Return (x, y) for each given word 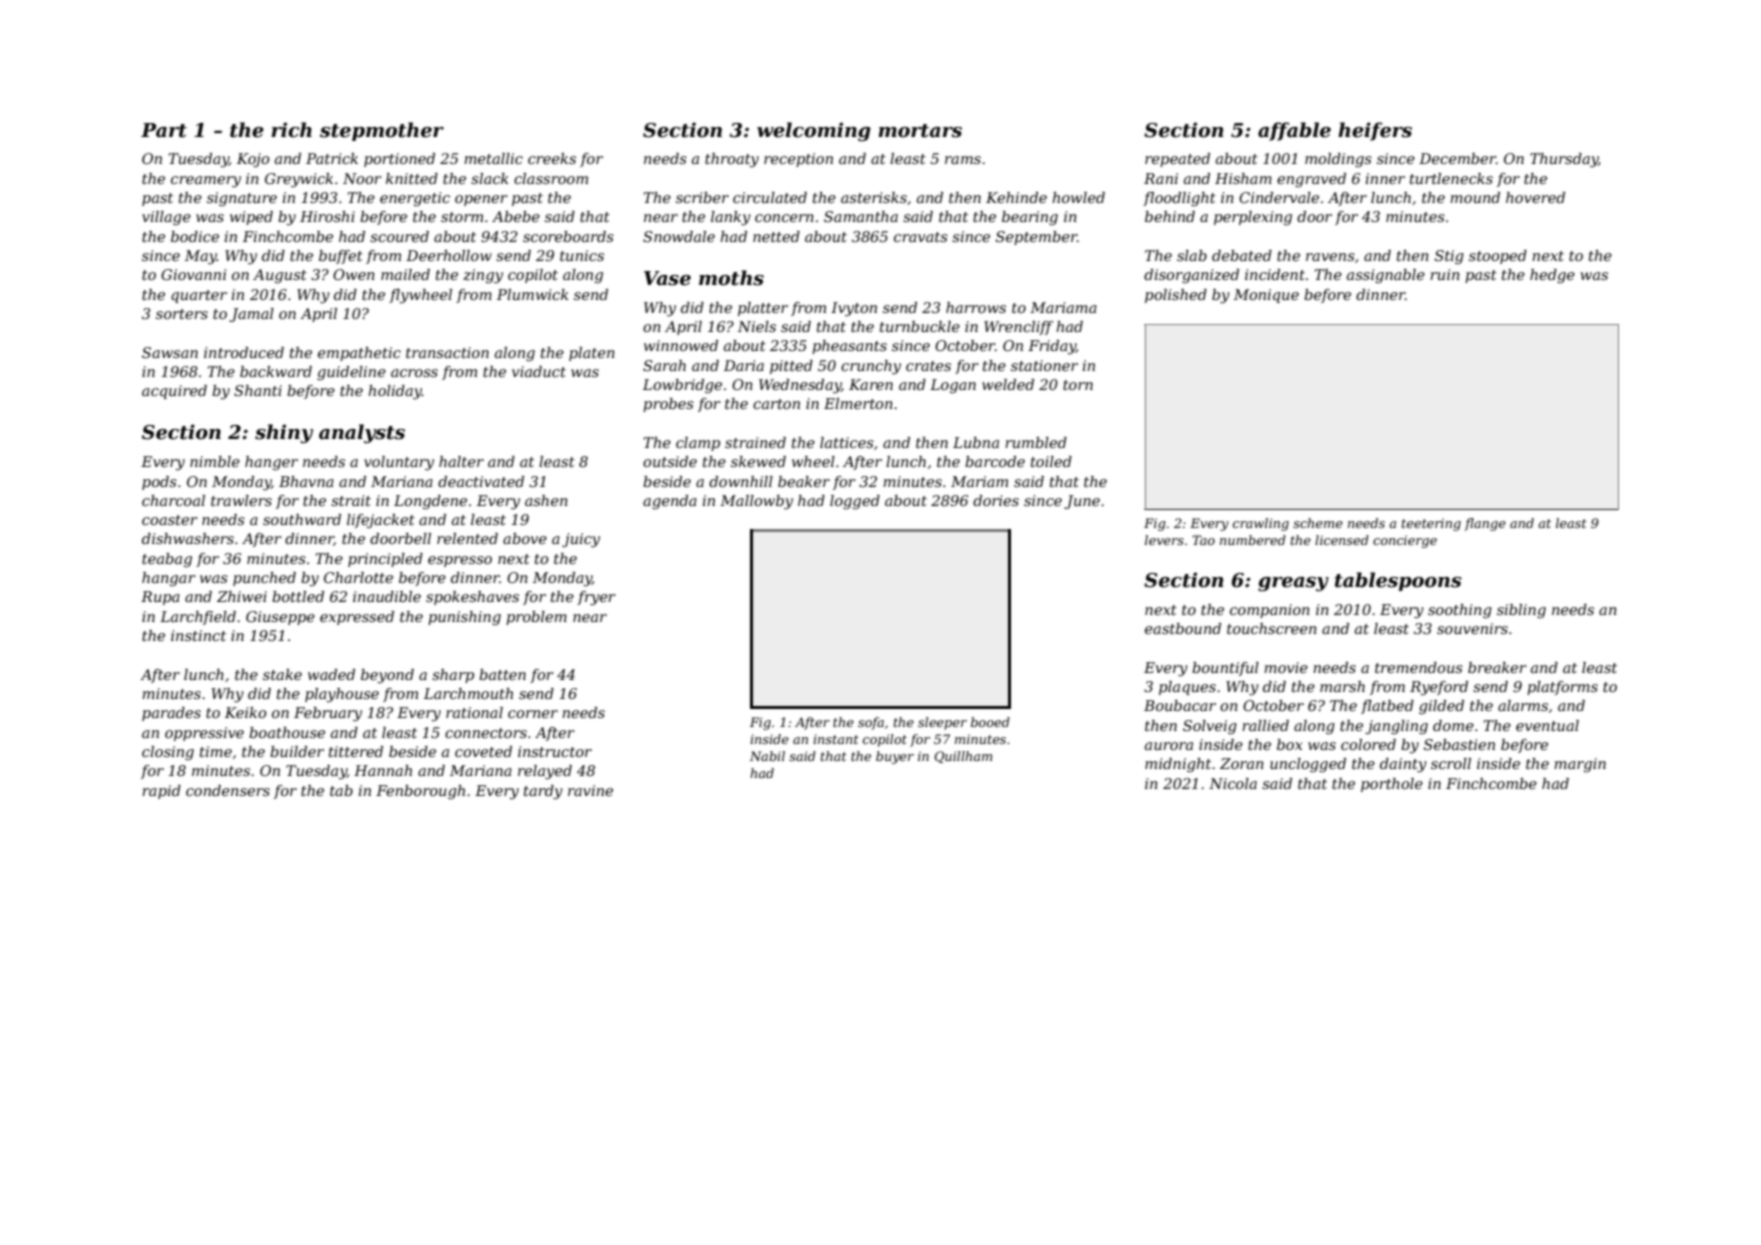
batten (502, 674)
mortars (920, 131)
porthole (1392, 785)
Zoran (1242, 763)
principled (385, 560)
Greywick (299, 180)
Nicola (1233, 783)
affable (1294, 131)
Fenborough (420, 792)
